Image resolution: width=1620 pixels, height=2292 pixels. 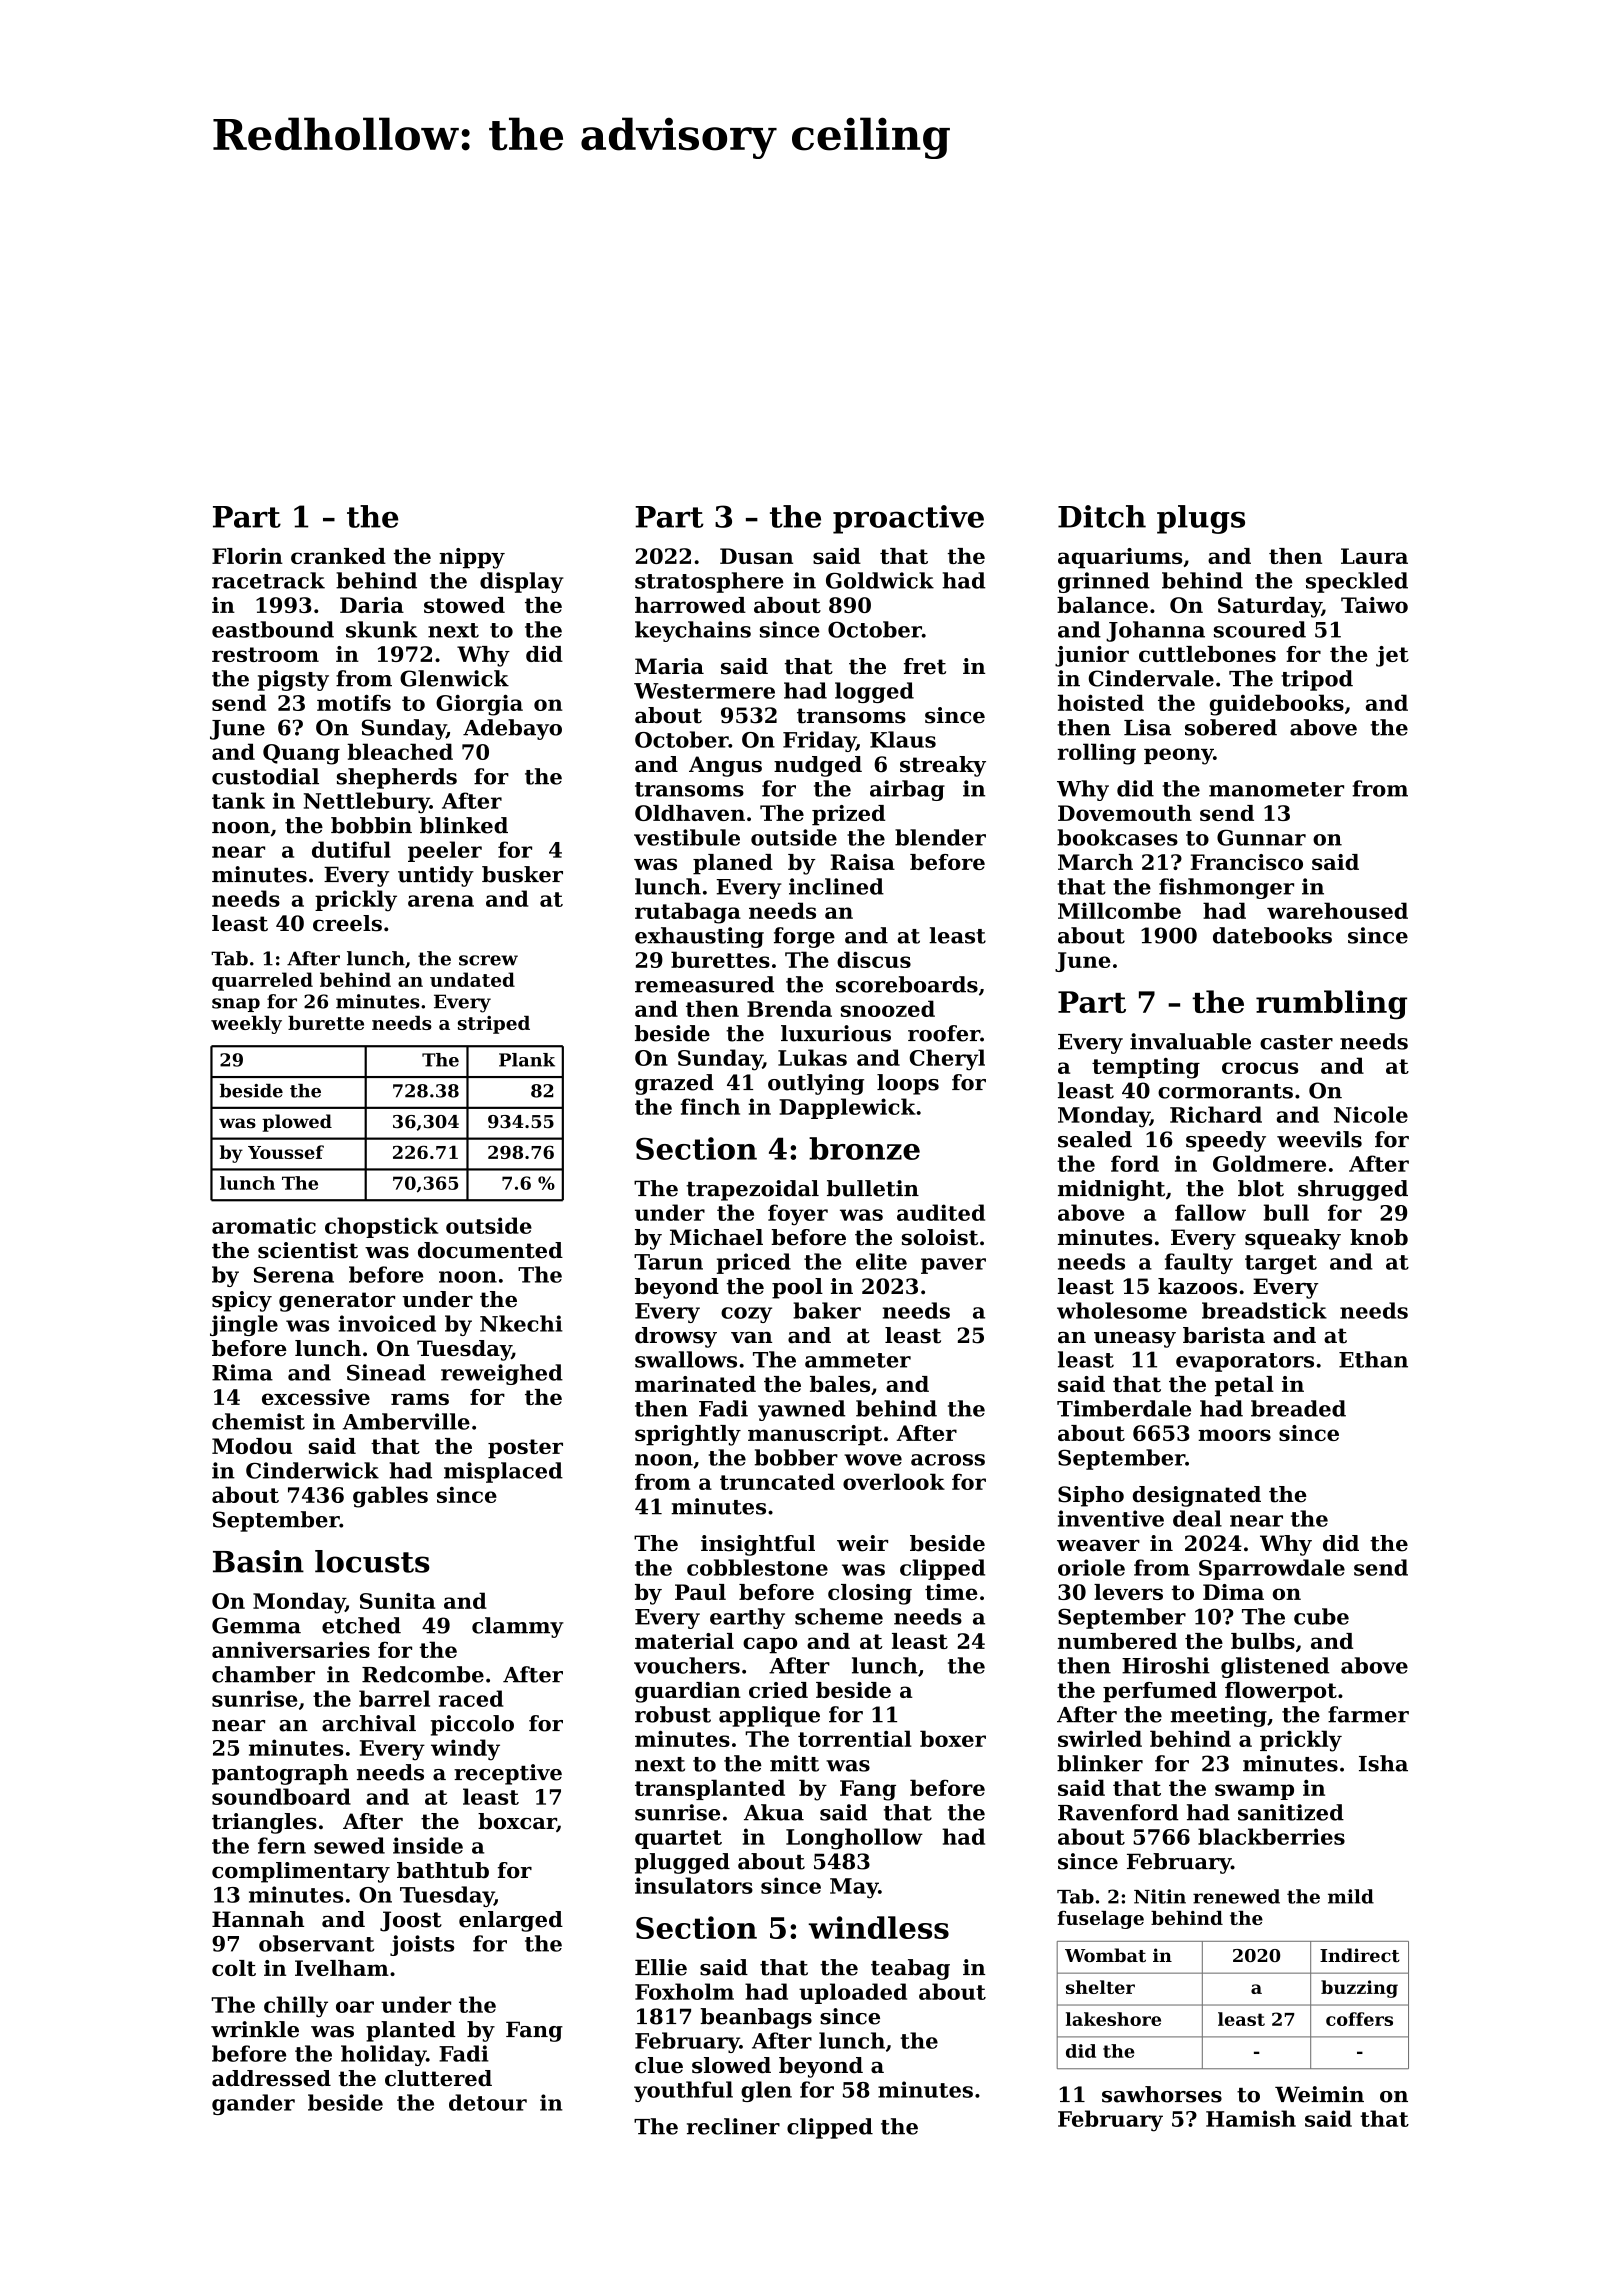 What do you see at coordinates (472, 558) in the screenshot?
I see `nippy` at bounding box center [472, 558].
